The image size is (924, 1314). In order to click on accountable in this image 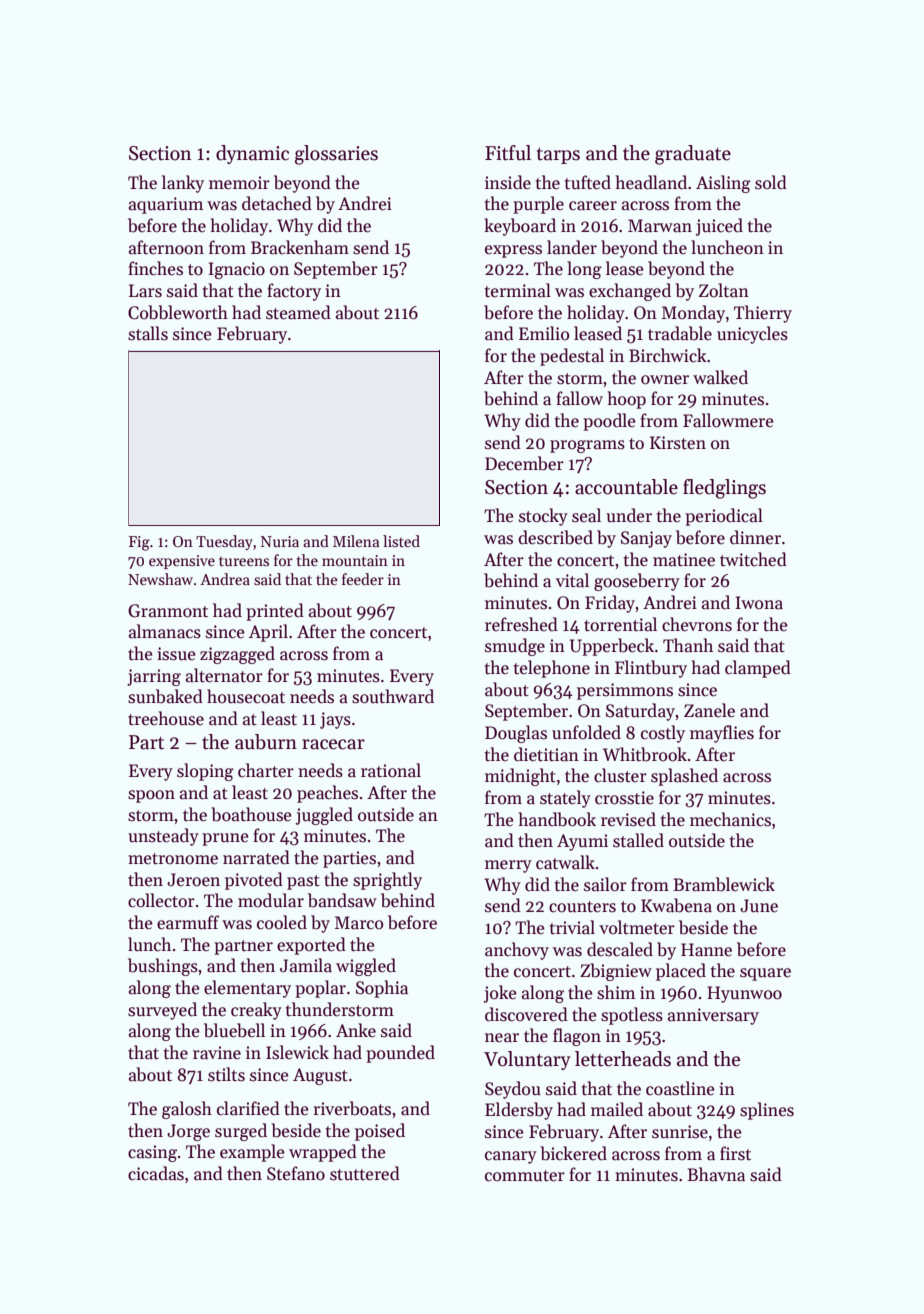, I will do `click(626, 487)`.
